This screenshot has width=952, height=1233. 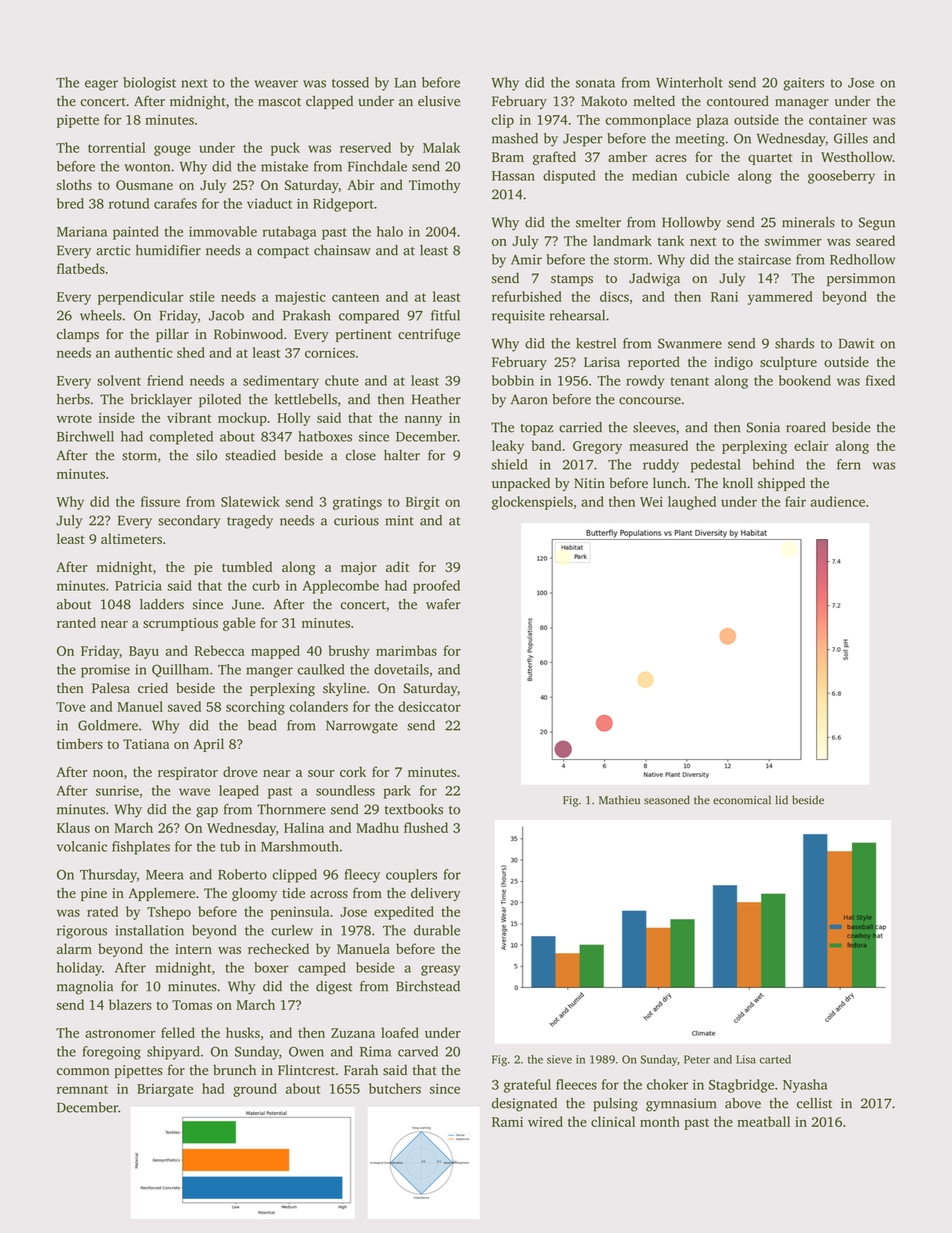 What do you see at coordinates (356, 520) in the screenshot?
I see `curious` at bounding box center [356, 520].
